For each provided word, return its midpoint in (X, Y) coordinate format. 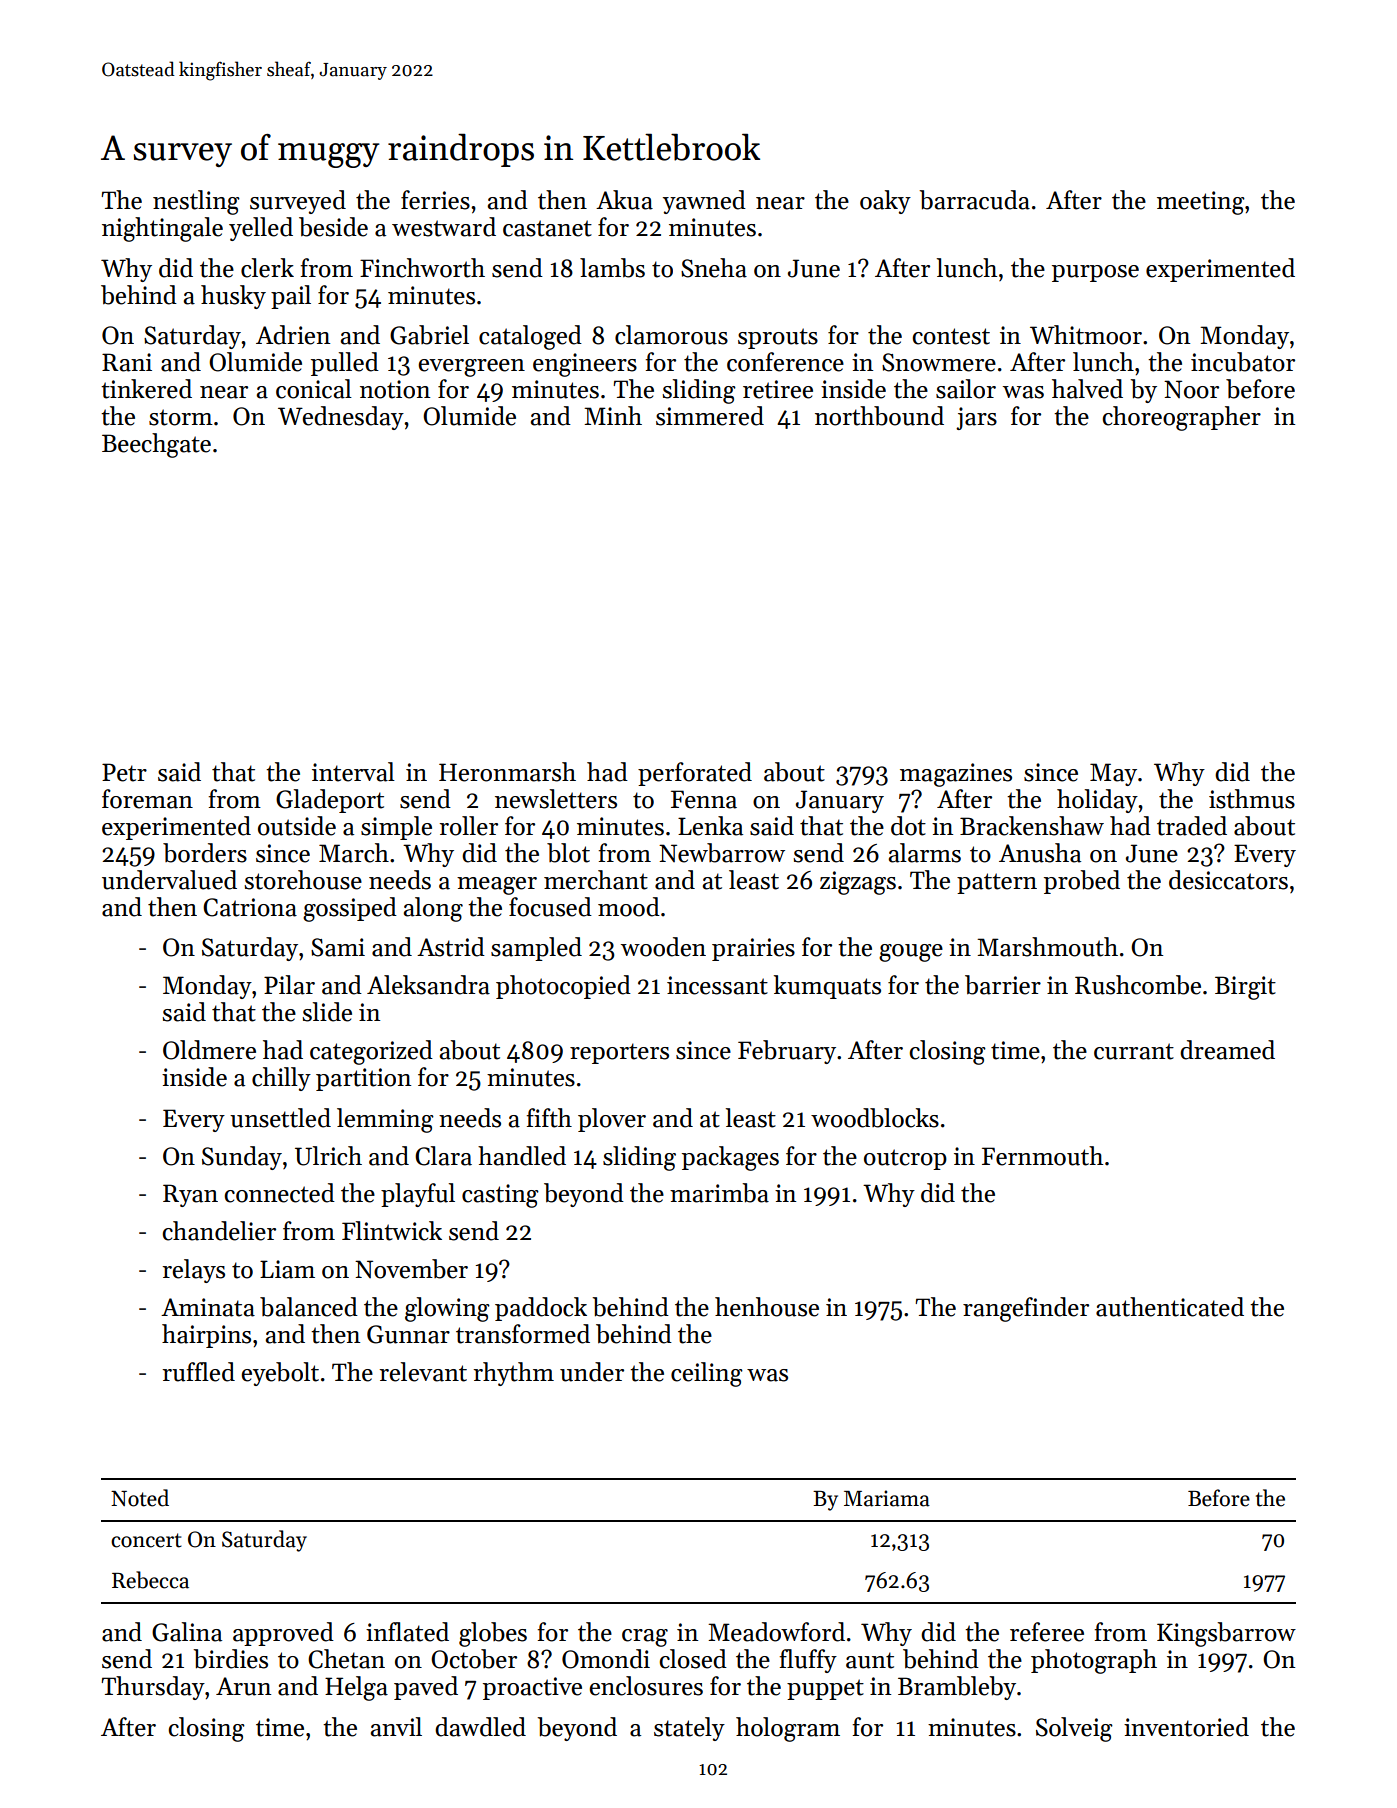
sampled (536, 949)
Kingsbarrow (1226, 1634)
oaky (885, 202)
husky (233, 297)
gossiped (350, 909)
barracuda (974, 200)
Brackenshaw (1032, 826)
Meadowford (776, 1632)
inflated (407, 1632)
